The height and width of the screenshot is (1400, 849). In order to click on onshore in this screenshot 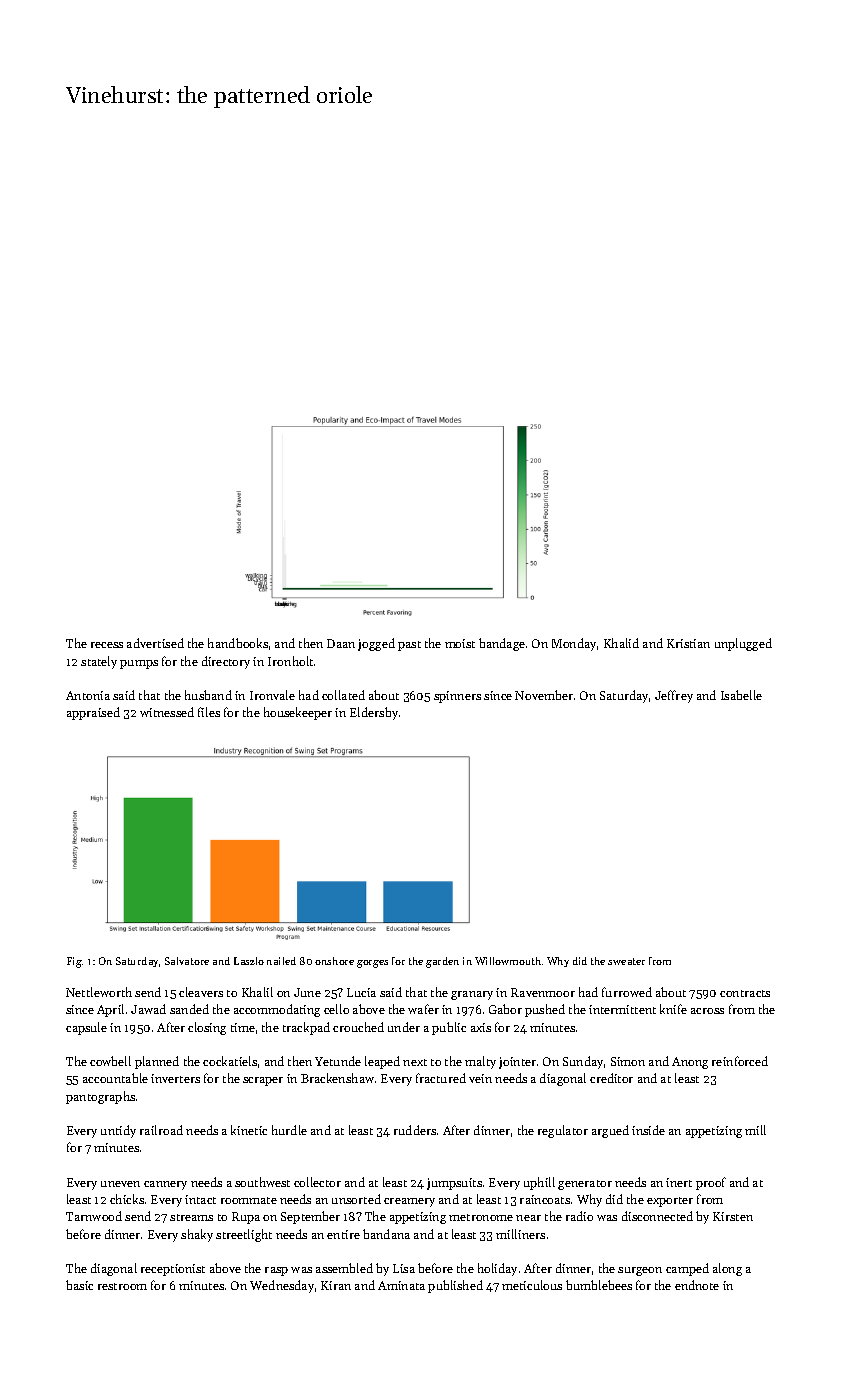, I will do `click(334, 961)`.
